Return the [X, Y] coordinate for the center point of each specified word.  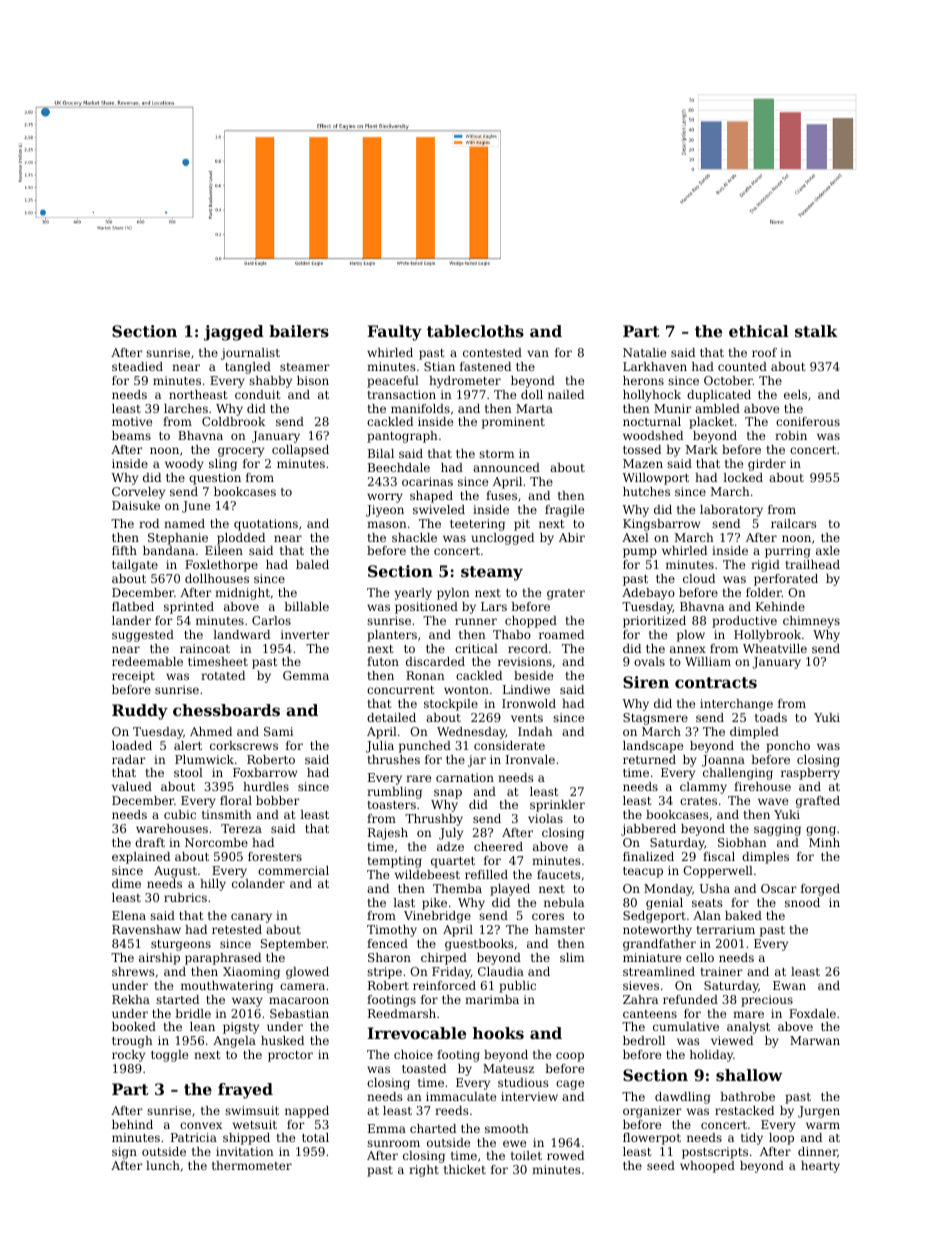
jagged [234, 333]
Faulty [395, 333]
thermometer [252, 1165]
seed [661, 1165]
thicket [465, 1169]
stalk [816, 331]
